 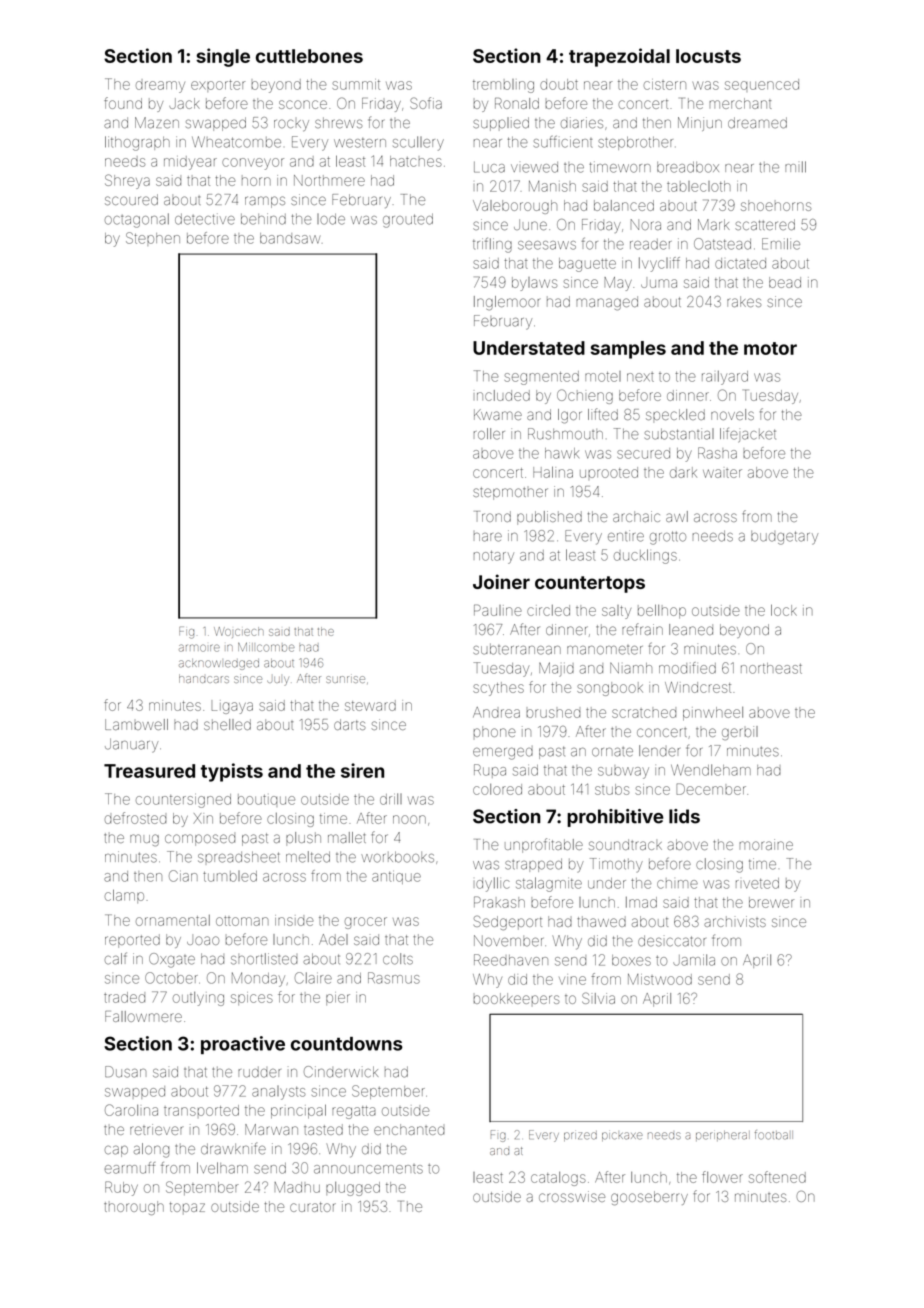 What do you see at coordinates (366, 923) in the screenshot?
I see `grocer` at bounding box center [366, 923].
